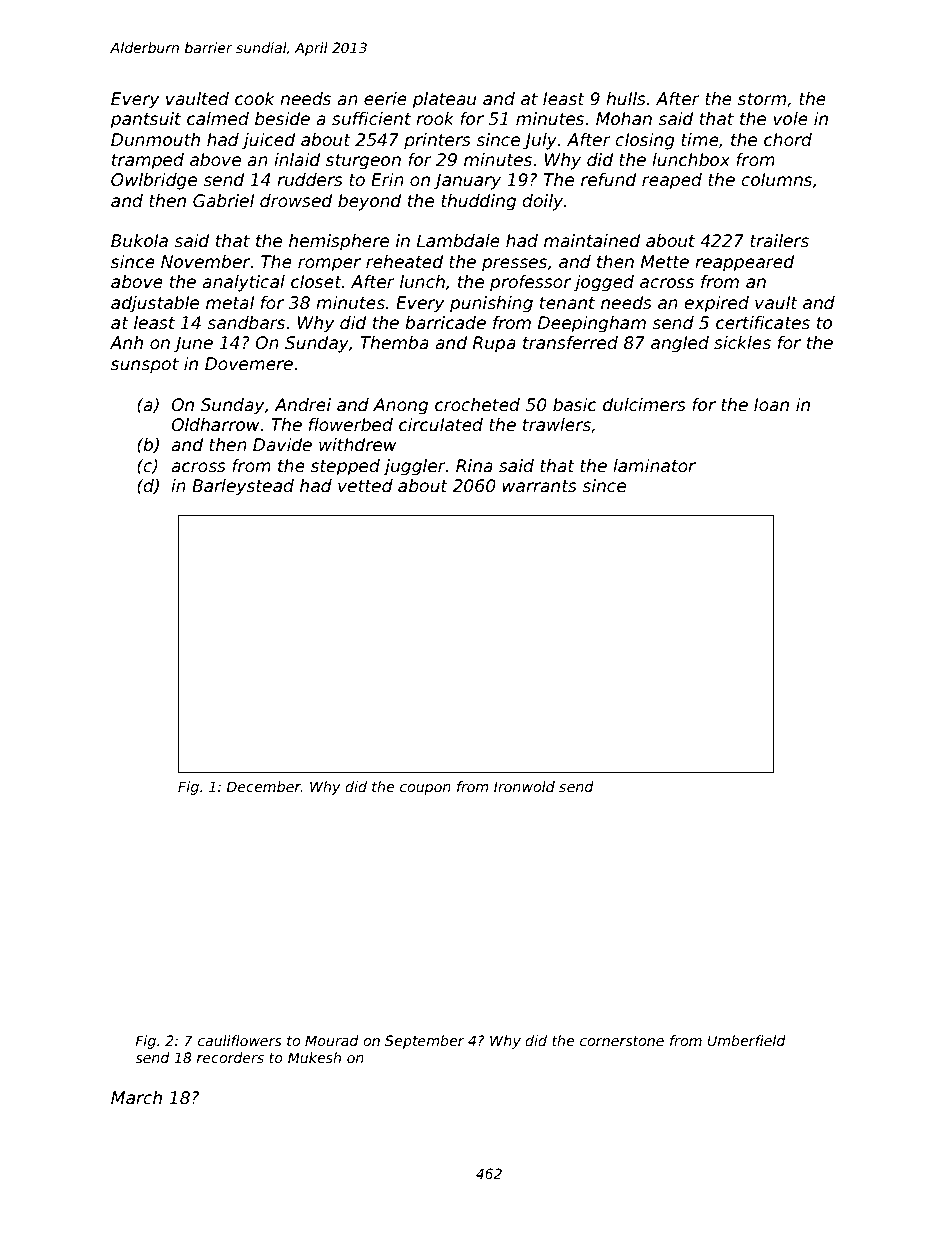 The width and height of the page is (952, 1233). What do you see at coordinates (425, 789) in the page?
I see `coupon` at bounding box center [425, 789].
